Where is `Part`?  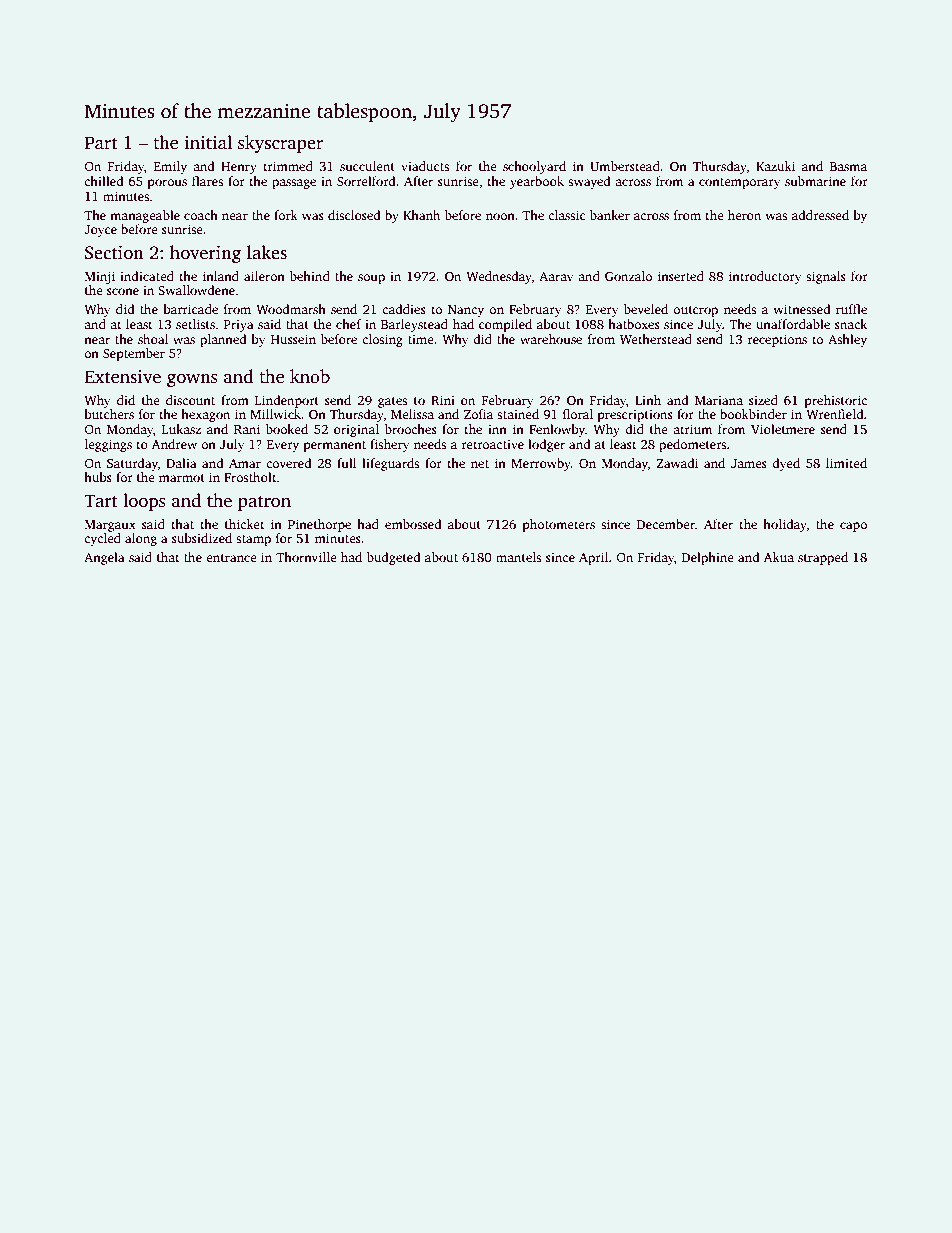
Part is located at coordinates (101, 142).
